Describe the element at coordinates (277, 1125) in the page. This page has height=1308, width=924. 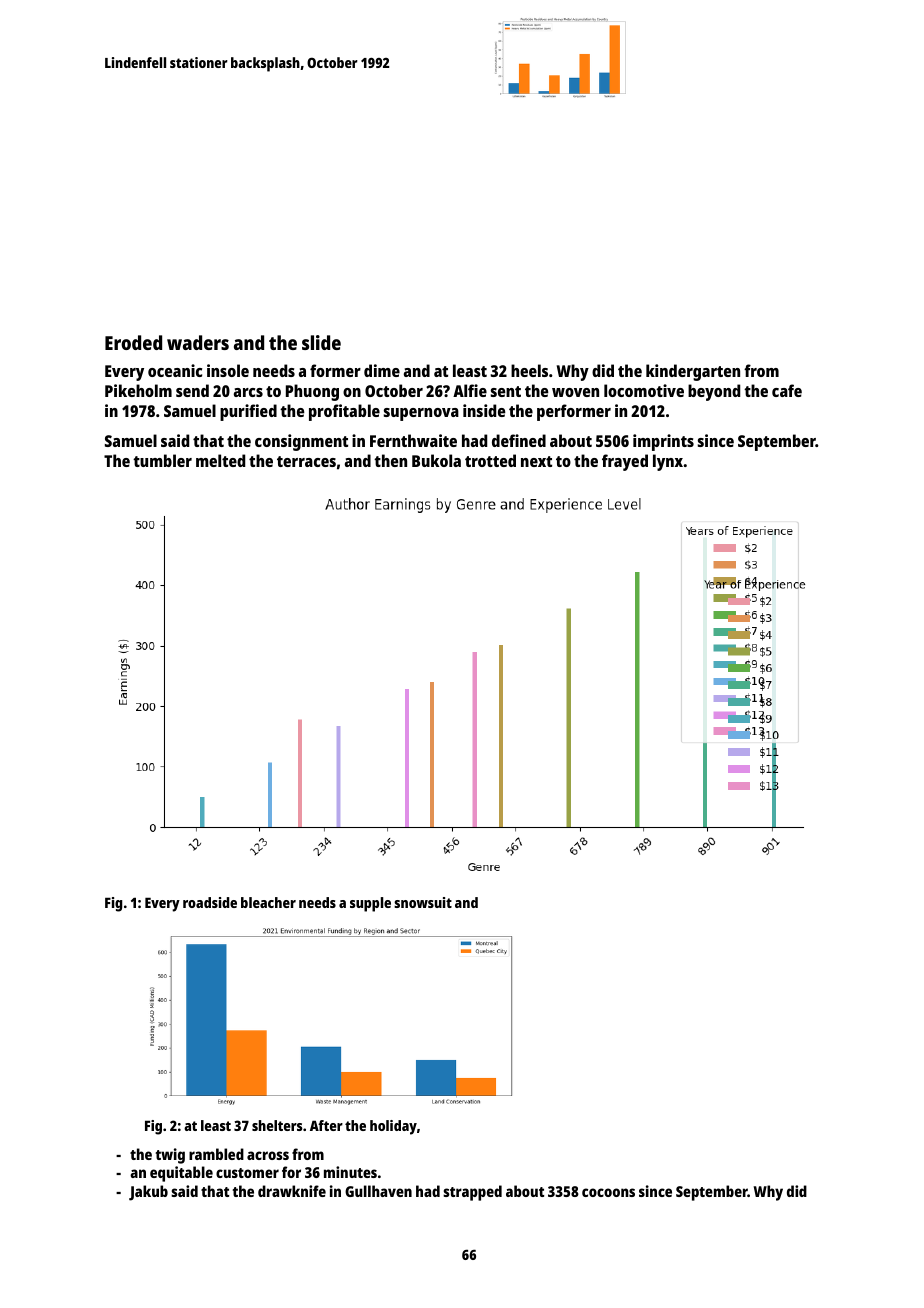
I see `shelters` at that location.
